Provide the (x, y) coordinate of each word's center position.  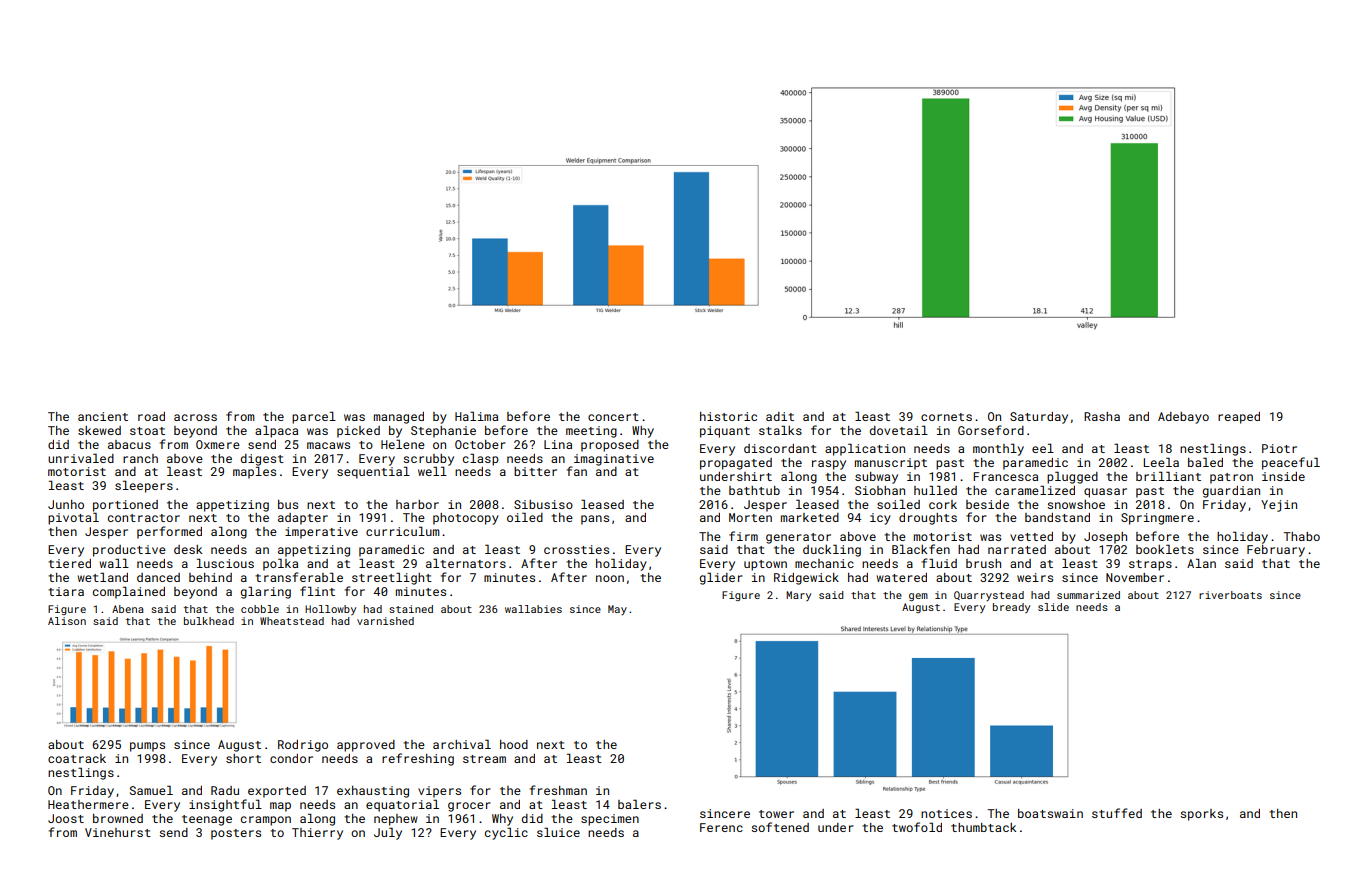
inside (1283, 476)
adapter (303, 519)
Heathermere (88, 804)
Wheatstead (292, 621)
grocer (469, 807)
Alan (1201, 563)
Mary (798, 596)
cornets (946, 417)
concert (613, 417)
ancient (103, 416)
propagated (736, 464)
